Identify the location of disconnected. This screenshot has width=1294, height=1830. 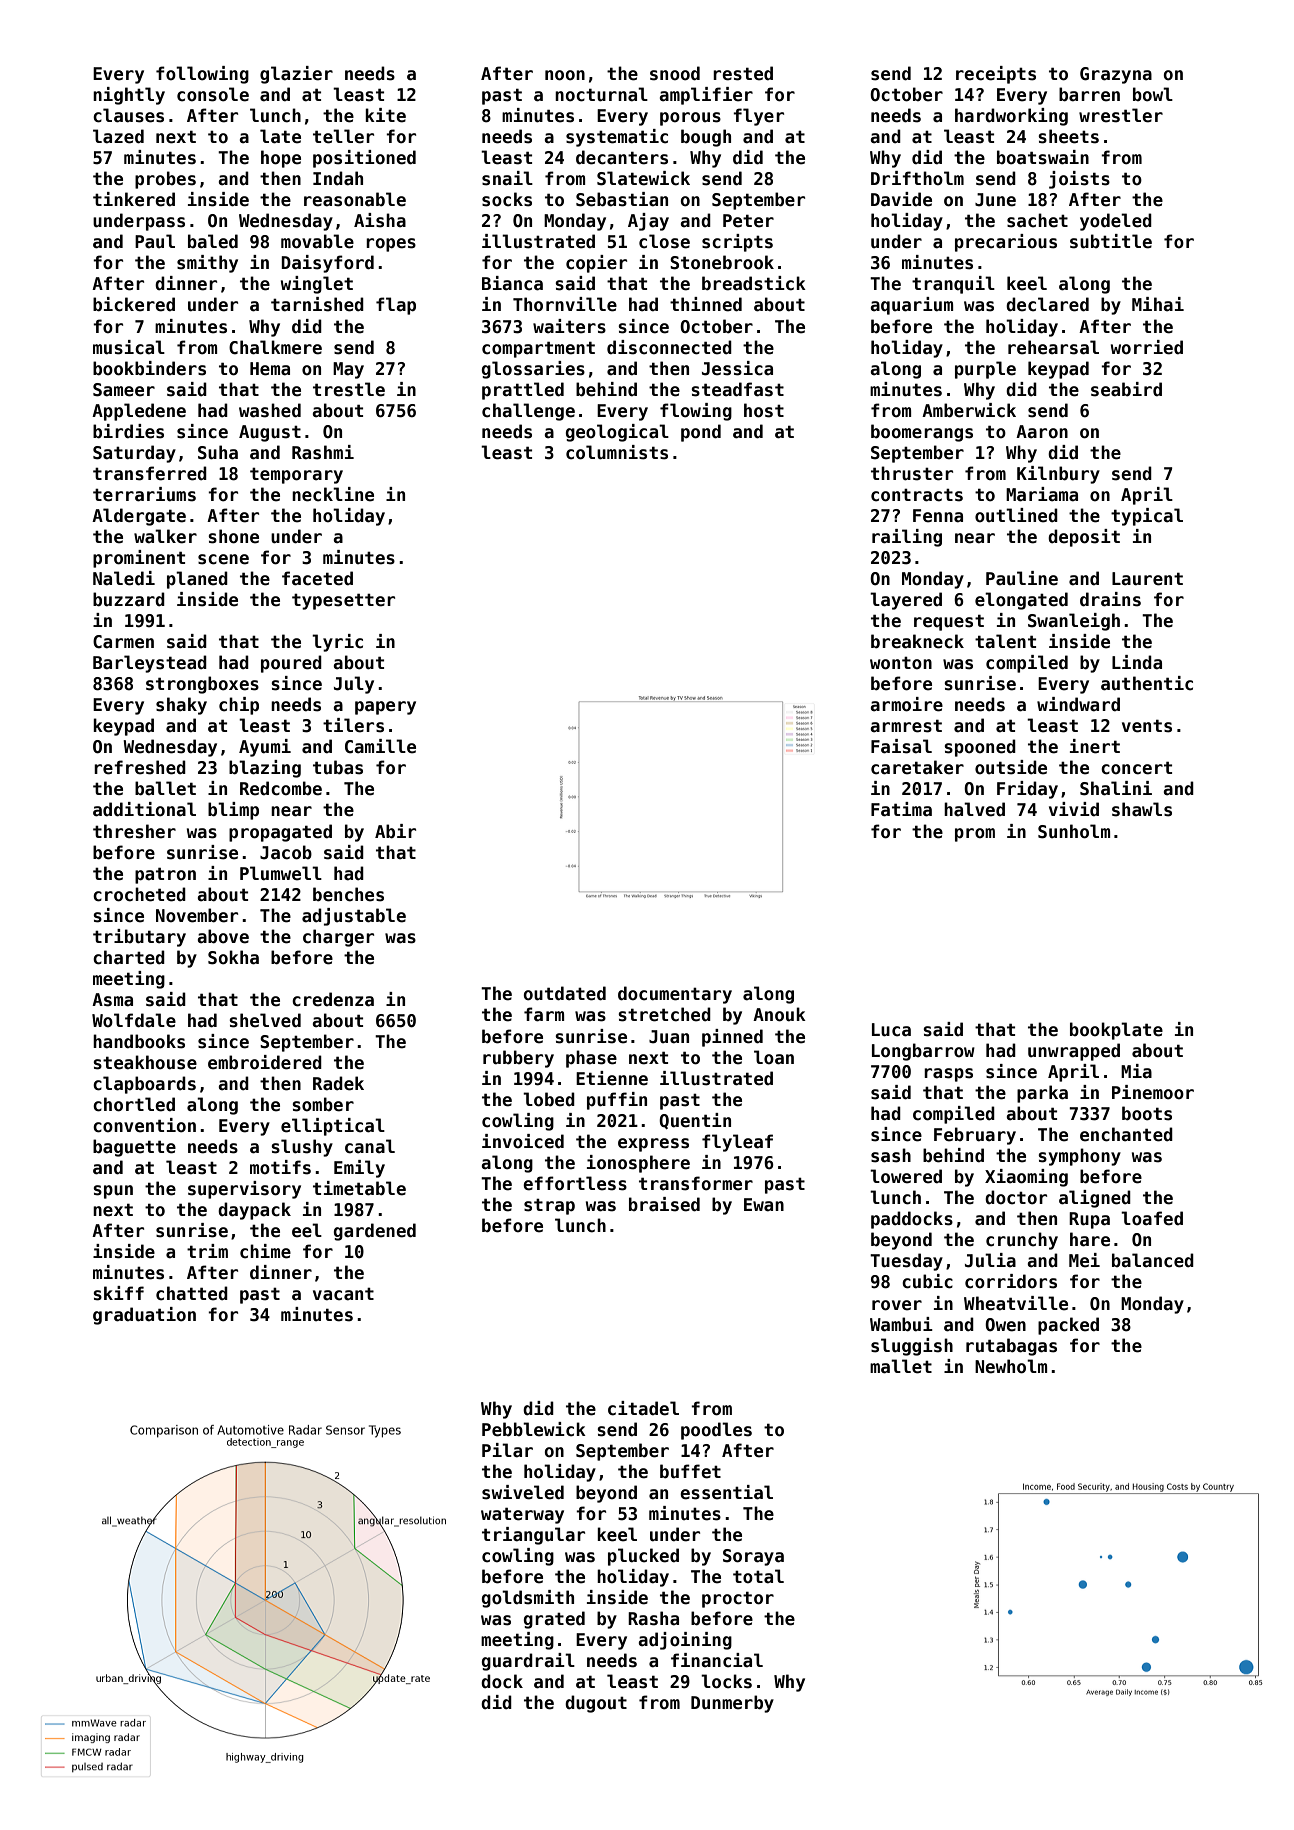
(669, 347).
